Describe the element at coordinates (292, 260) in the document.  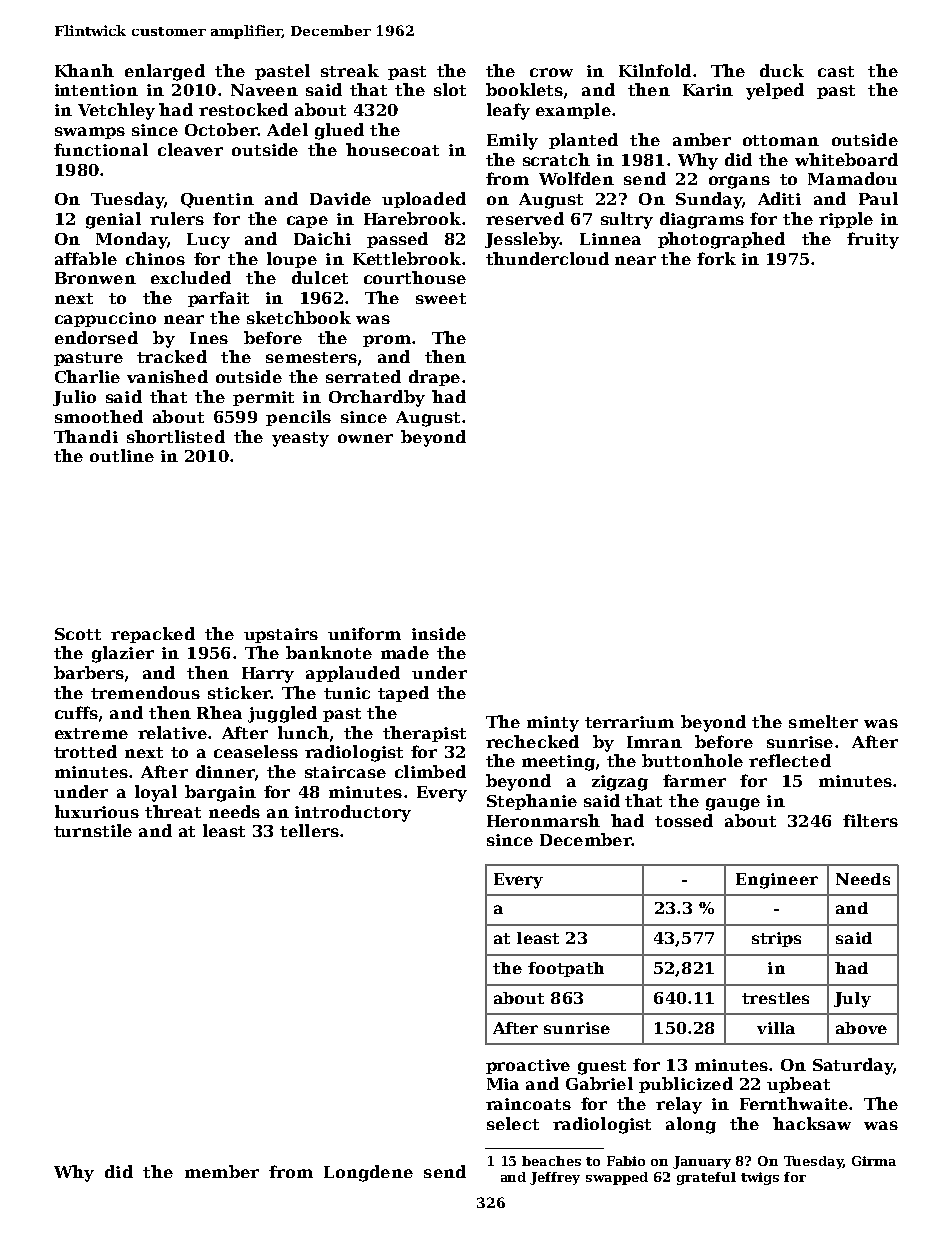
I see `loupe` at that location.
